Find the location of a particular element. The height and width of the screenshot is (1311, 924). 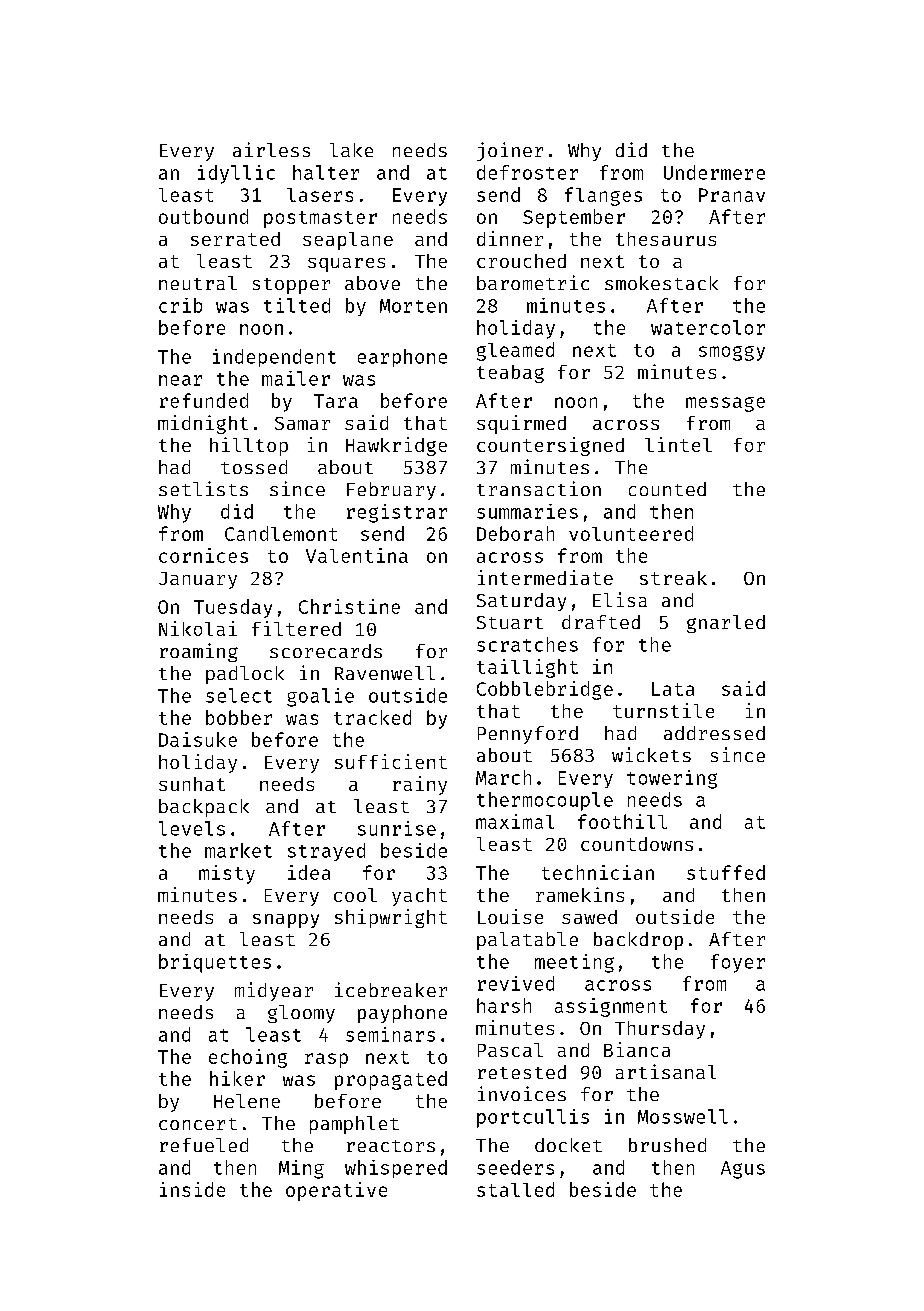

rainy is located at coordinates (420, 785).
